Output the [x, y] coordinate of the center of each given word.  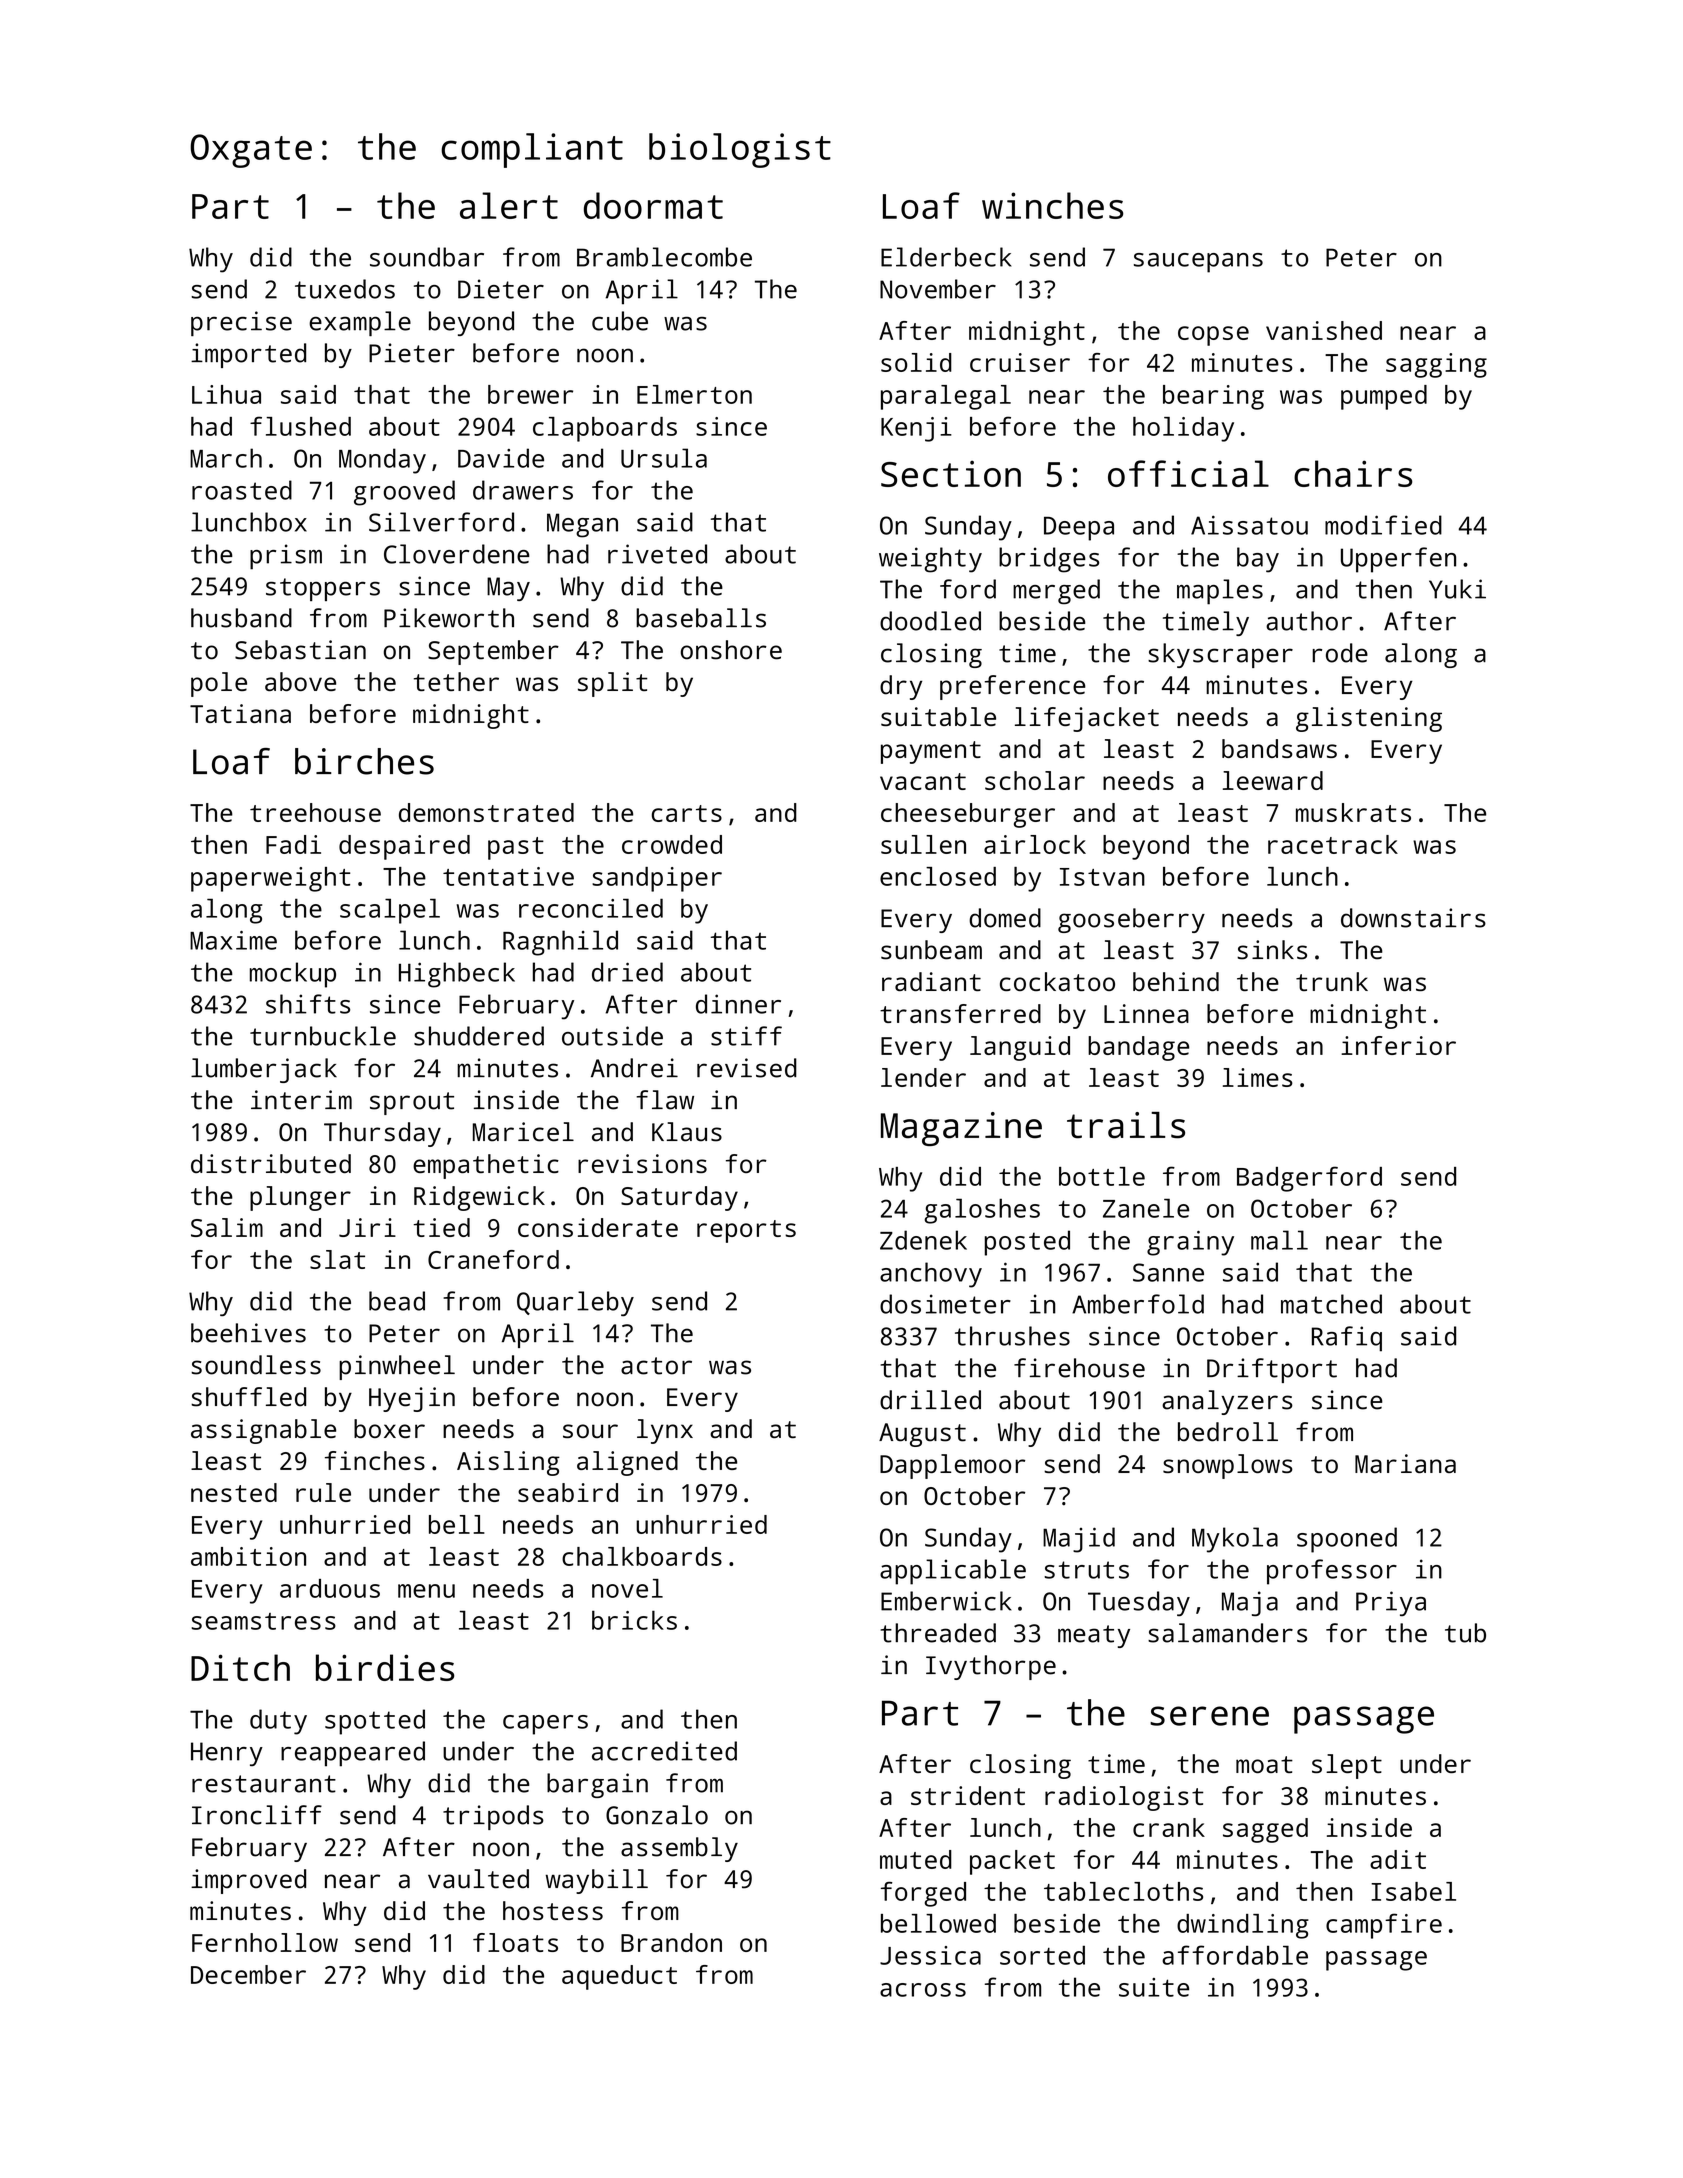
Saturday [679, 1198]
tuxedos [345, 289]
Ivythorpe [991, 1667]
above [300, 681]
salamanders [1227, 1633]
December [248, 1974]
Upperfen [1398, 560]
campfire [1384, 1926]
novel [627, 1588]
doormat [653, 205]
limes [1258, 1077]
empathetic [486, 1166]
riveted [657, 554]
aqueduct [619, 1977]
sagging [1436, 365]
